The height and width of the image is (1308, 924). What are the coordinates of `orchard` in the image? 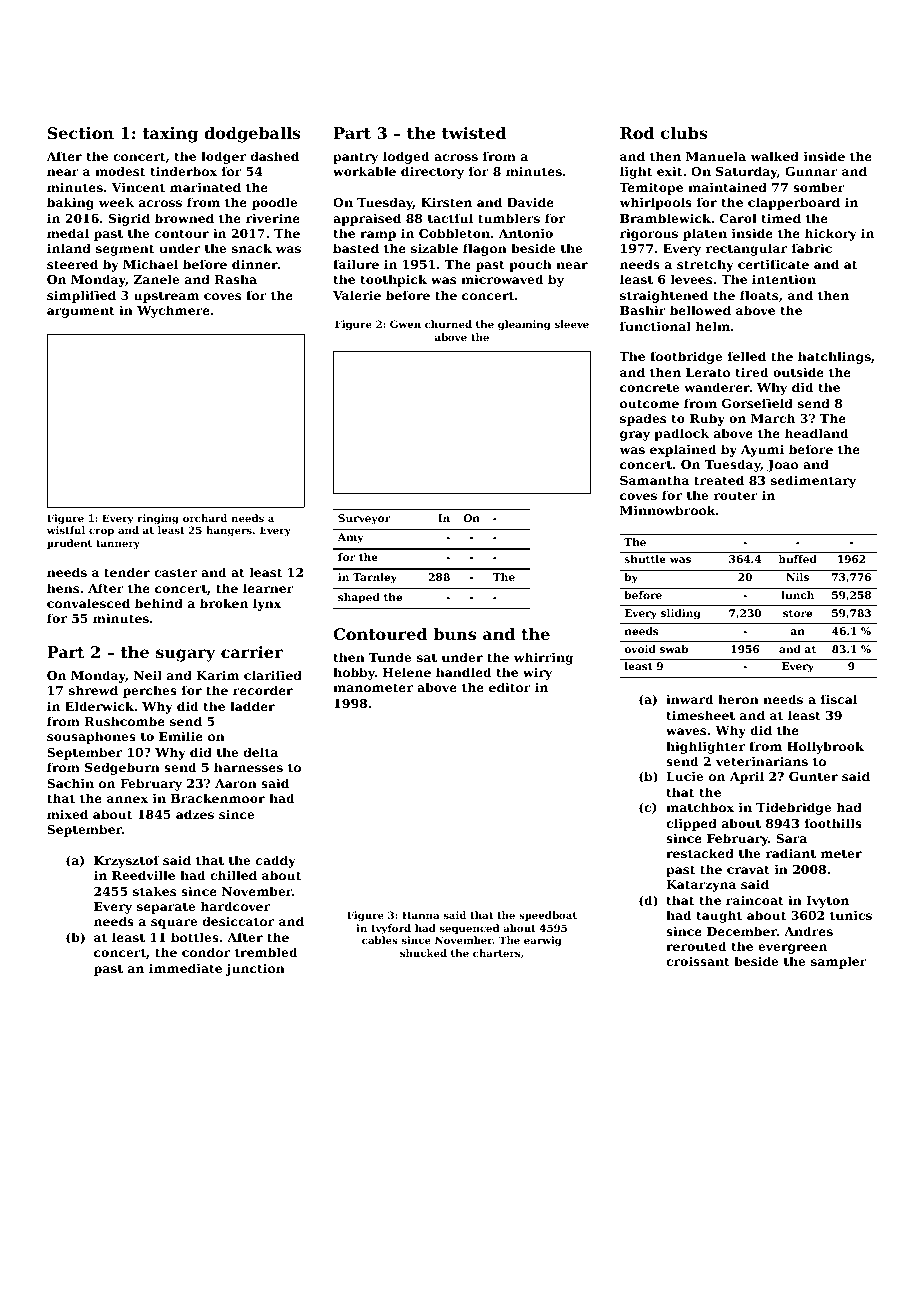 It's located at (205, 518).
